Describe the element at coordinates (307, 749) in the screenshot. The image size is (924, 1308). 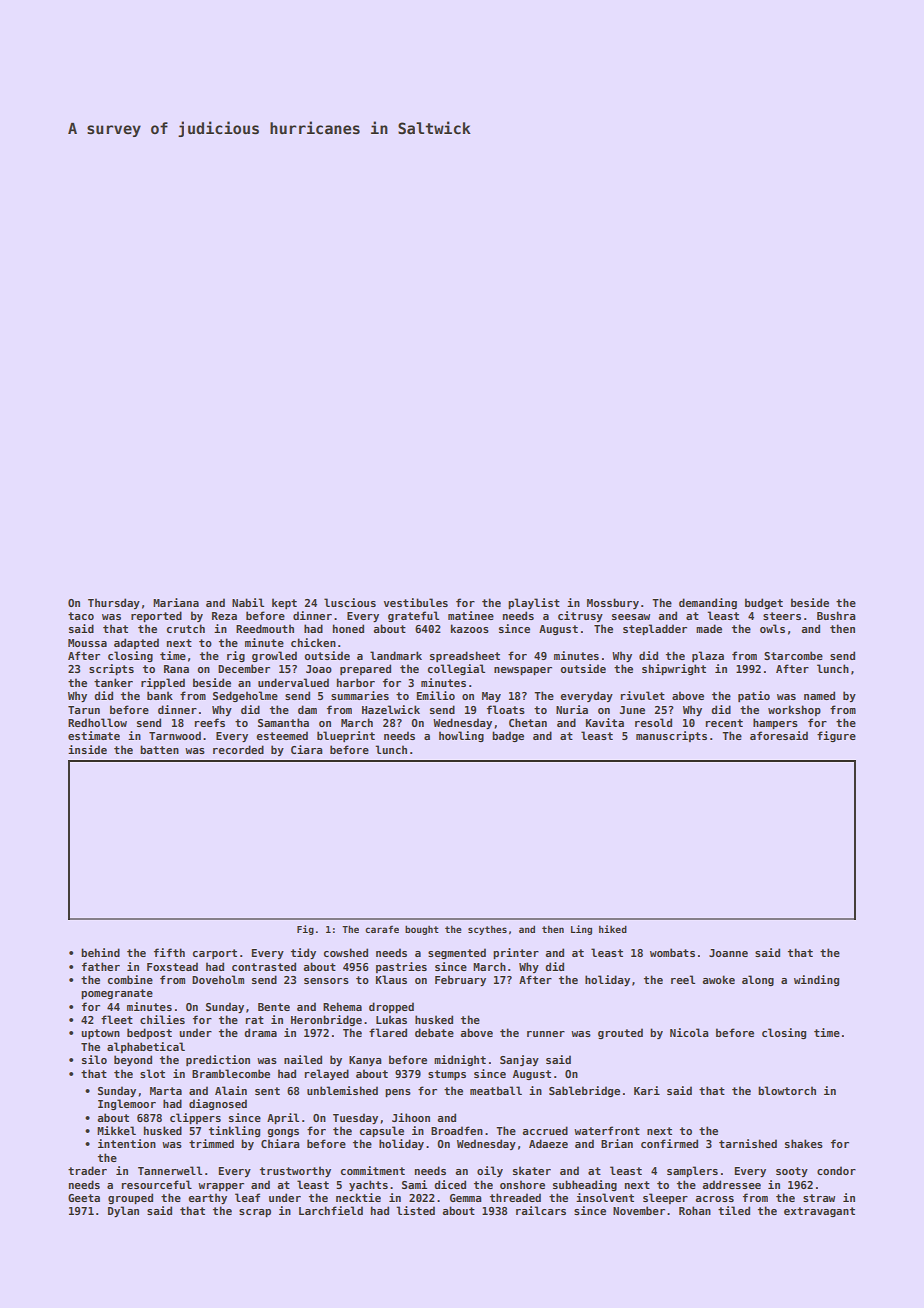
I see `Ciara` at that location.
